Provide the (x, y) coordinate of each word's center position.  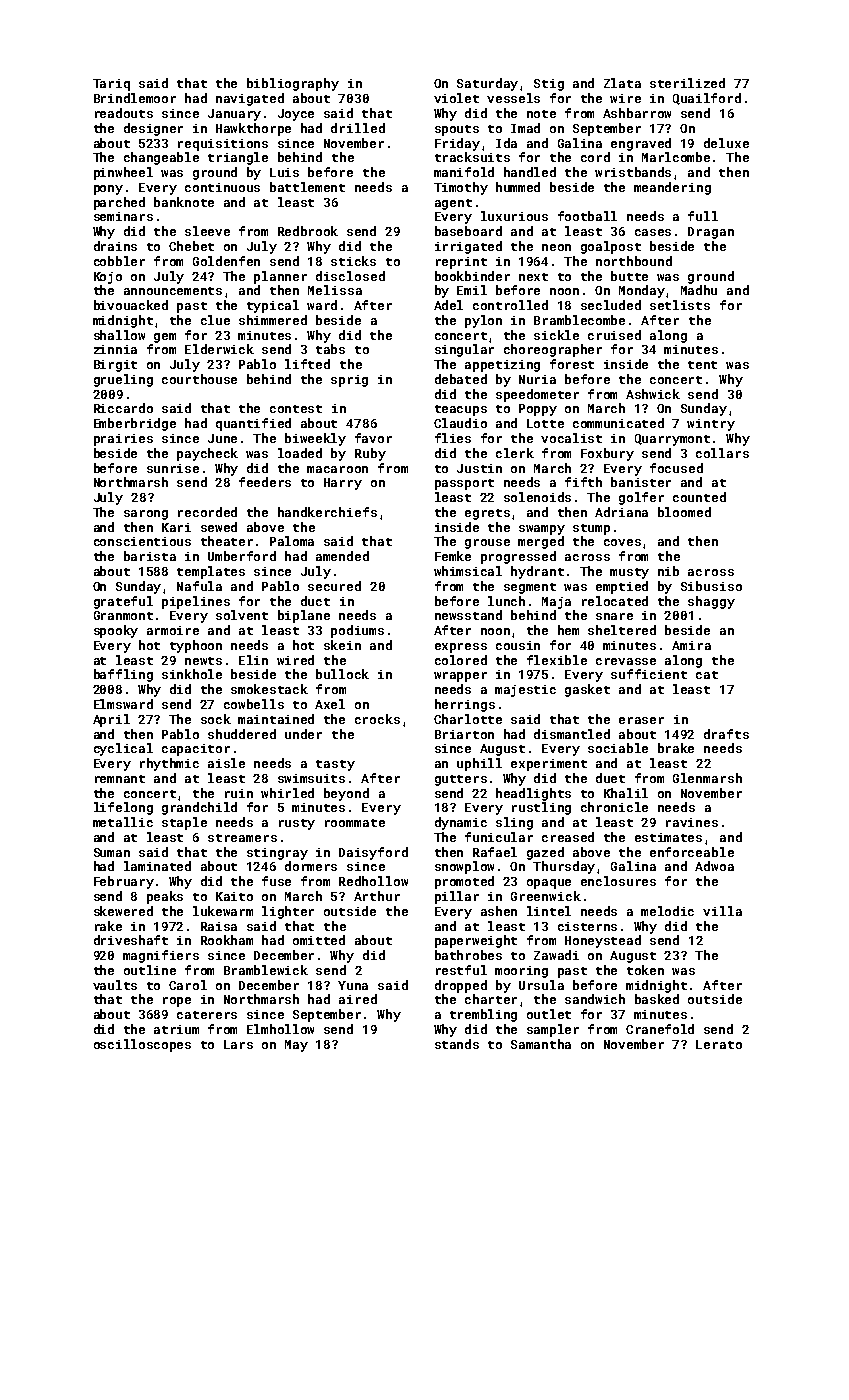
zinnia (115, 349)
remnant (120, 779)
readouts (124, 113)
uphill (479, 764)
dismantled (572, 734)
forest (572, 364)
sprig (349, 381)
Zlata (622, 83)
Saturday (487, 84)
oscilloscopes (142, 1045)
